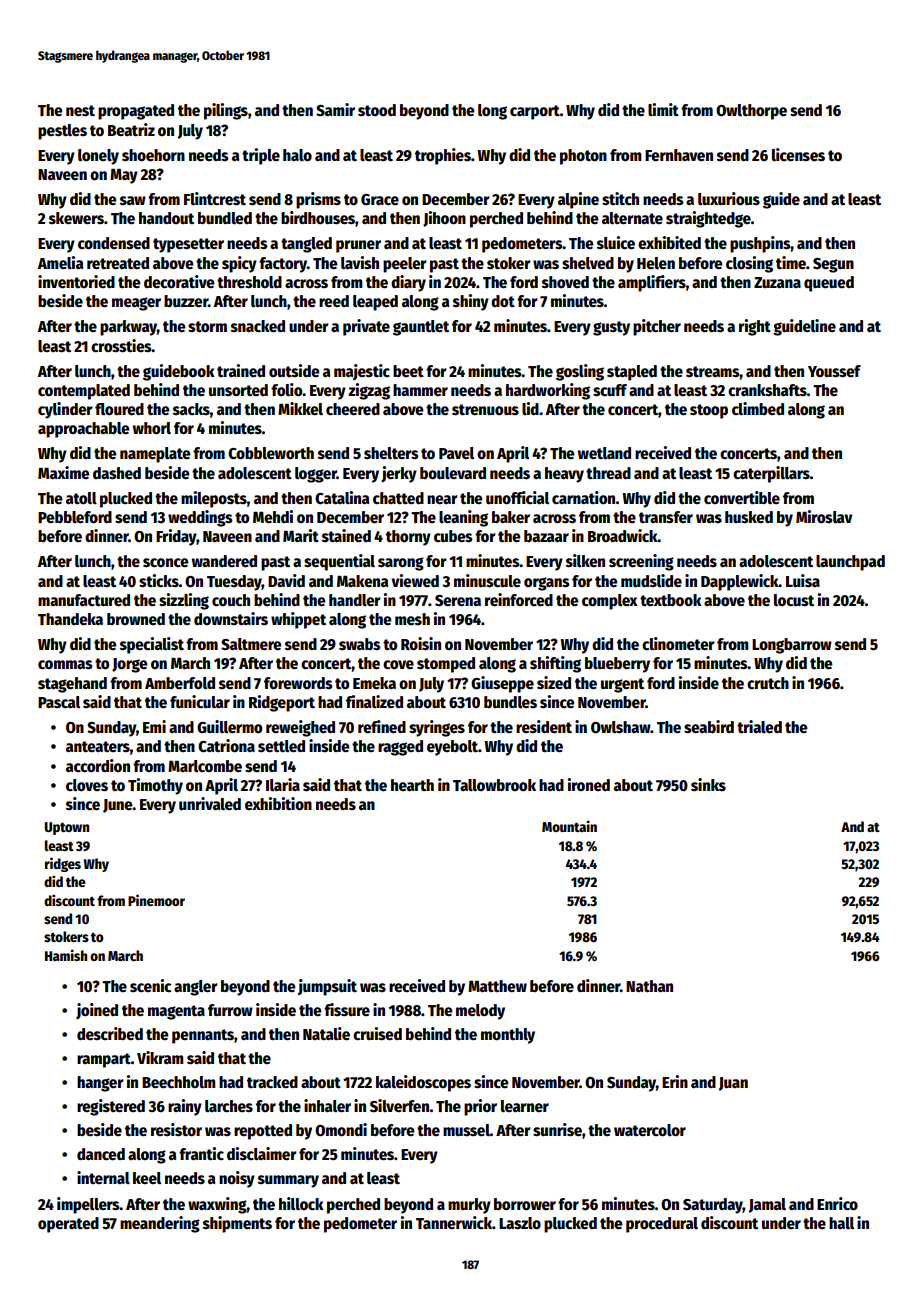 This screenshot has height=1308, width=924. Describe the element at coordinates (375, 303) in the screenshot. I see `leaped` at that location.
